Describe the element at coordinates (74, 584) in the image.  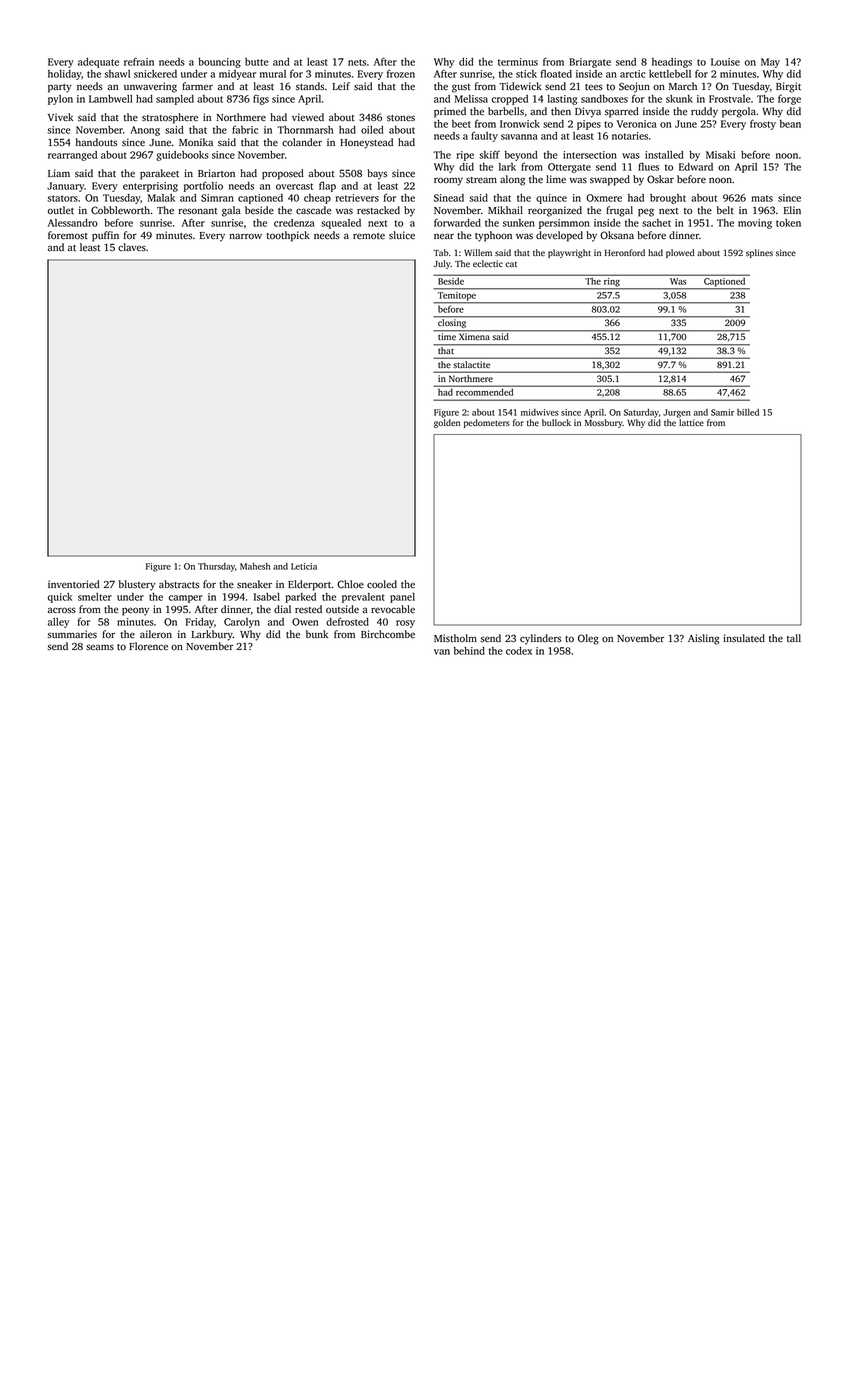
I see `inventoried` at that location.
